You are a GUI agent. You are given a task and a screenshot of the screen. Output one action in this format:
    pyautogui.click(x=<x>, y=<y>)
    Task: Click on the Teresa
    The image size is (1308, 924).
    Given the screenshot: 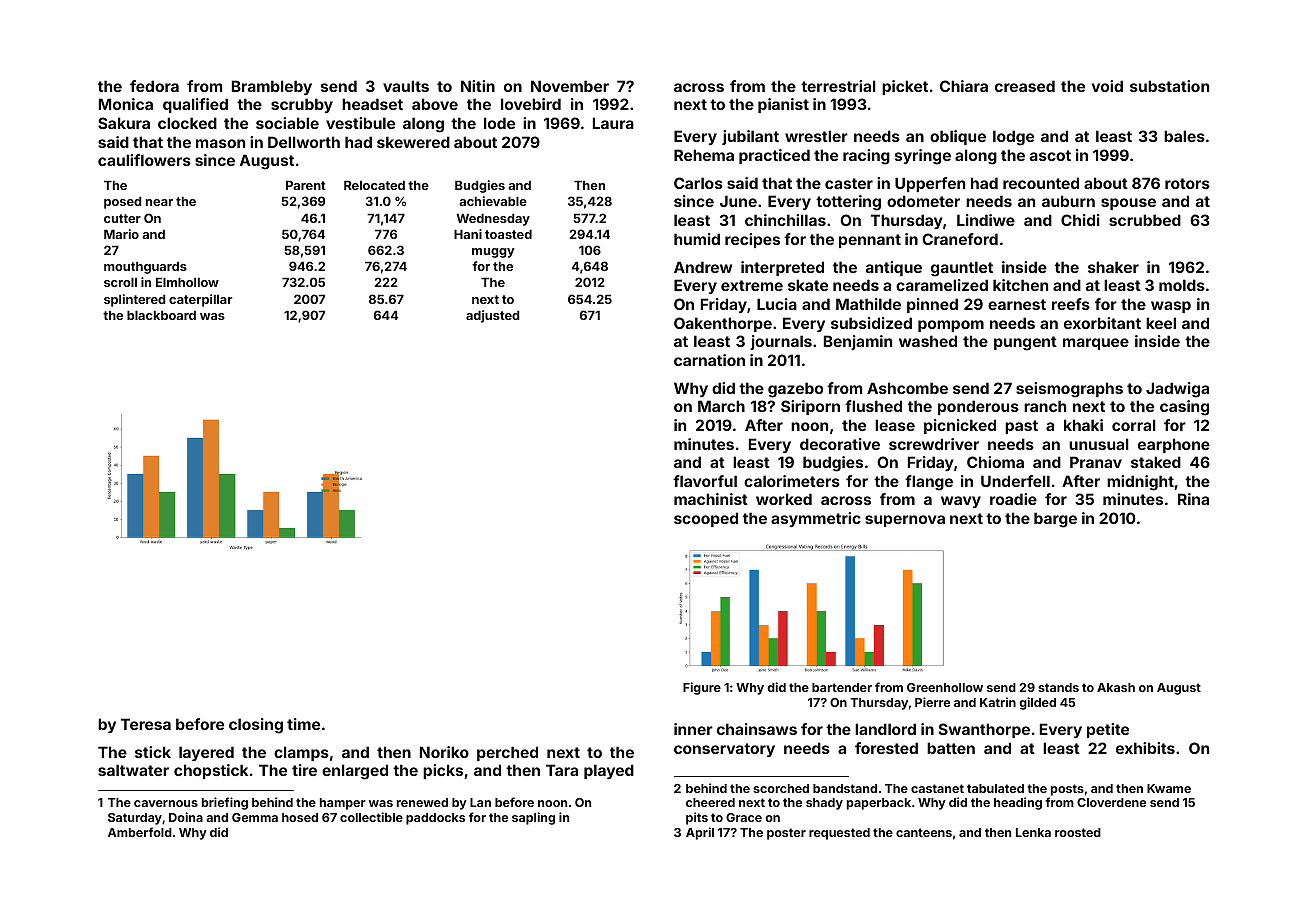 What is the action you would take?
    pyautogui.click(x=146, y=724)
